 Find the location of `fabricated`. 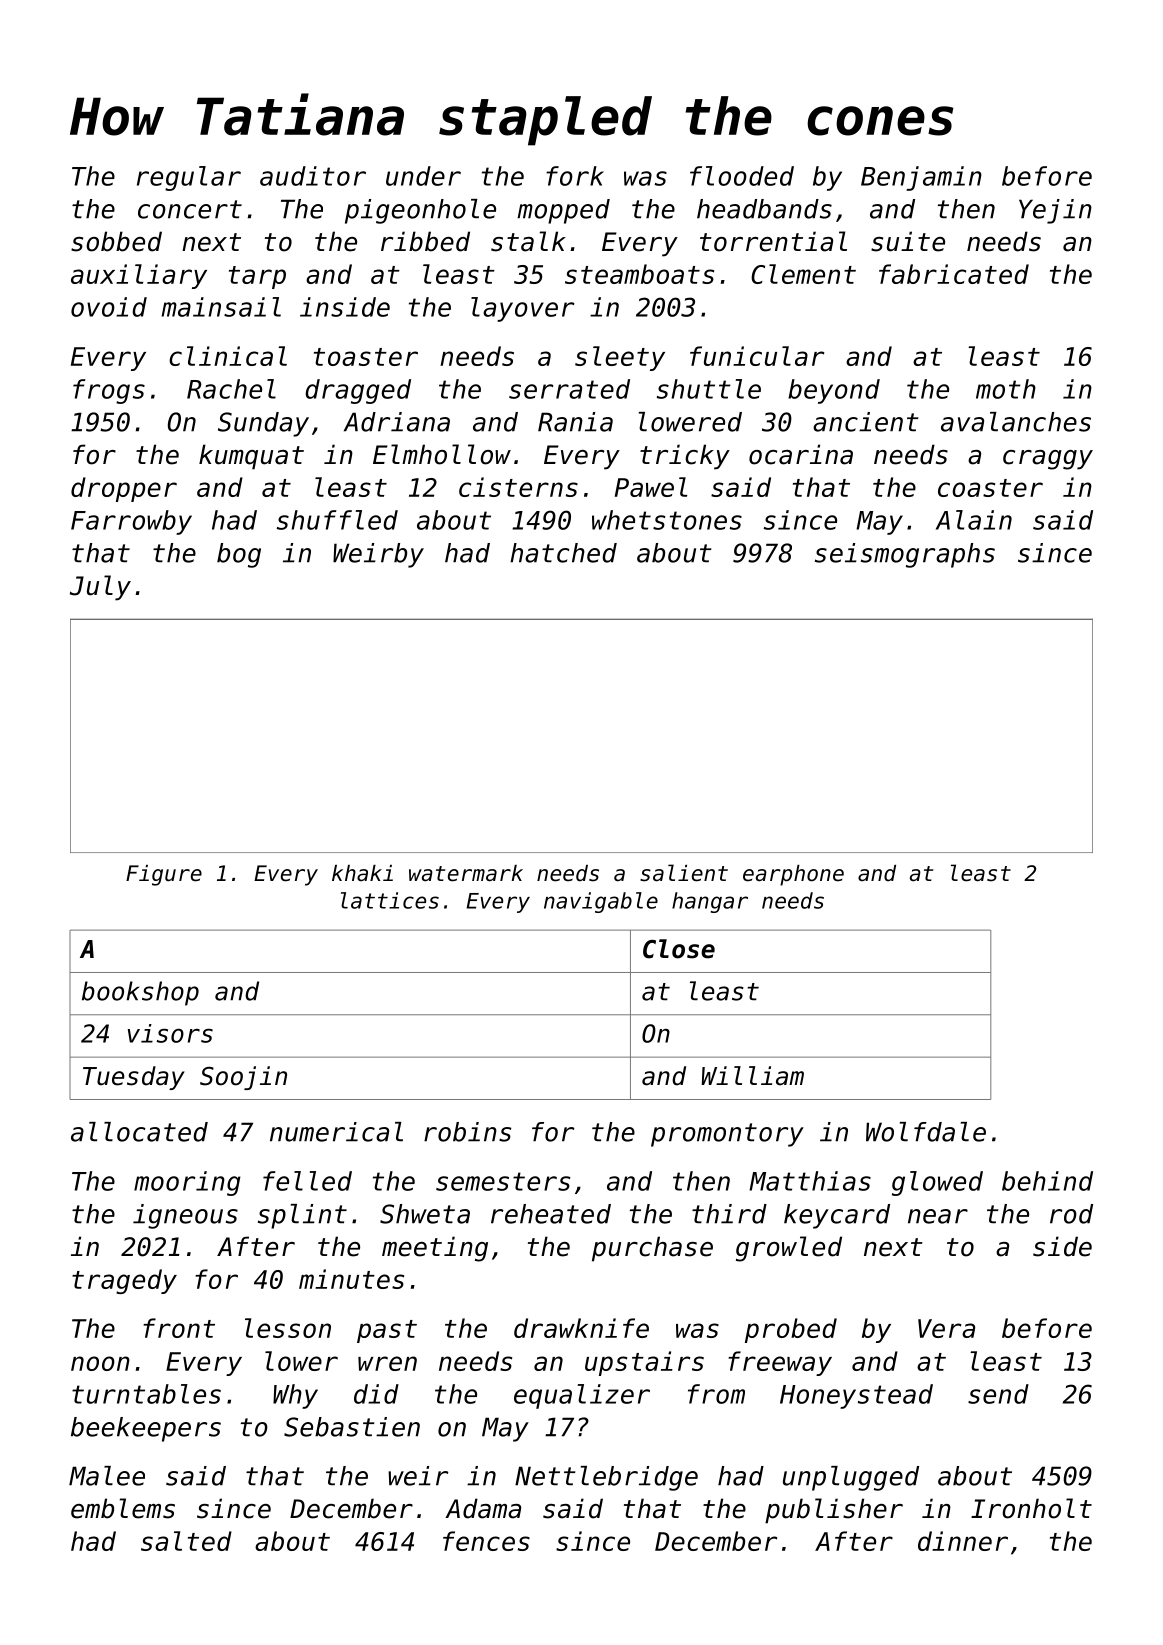

fabricated is located at coordinates (954, 274).
